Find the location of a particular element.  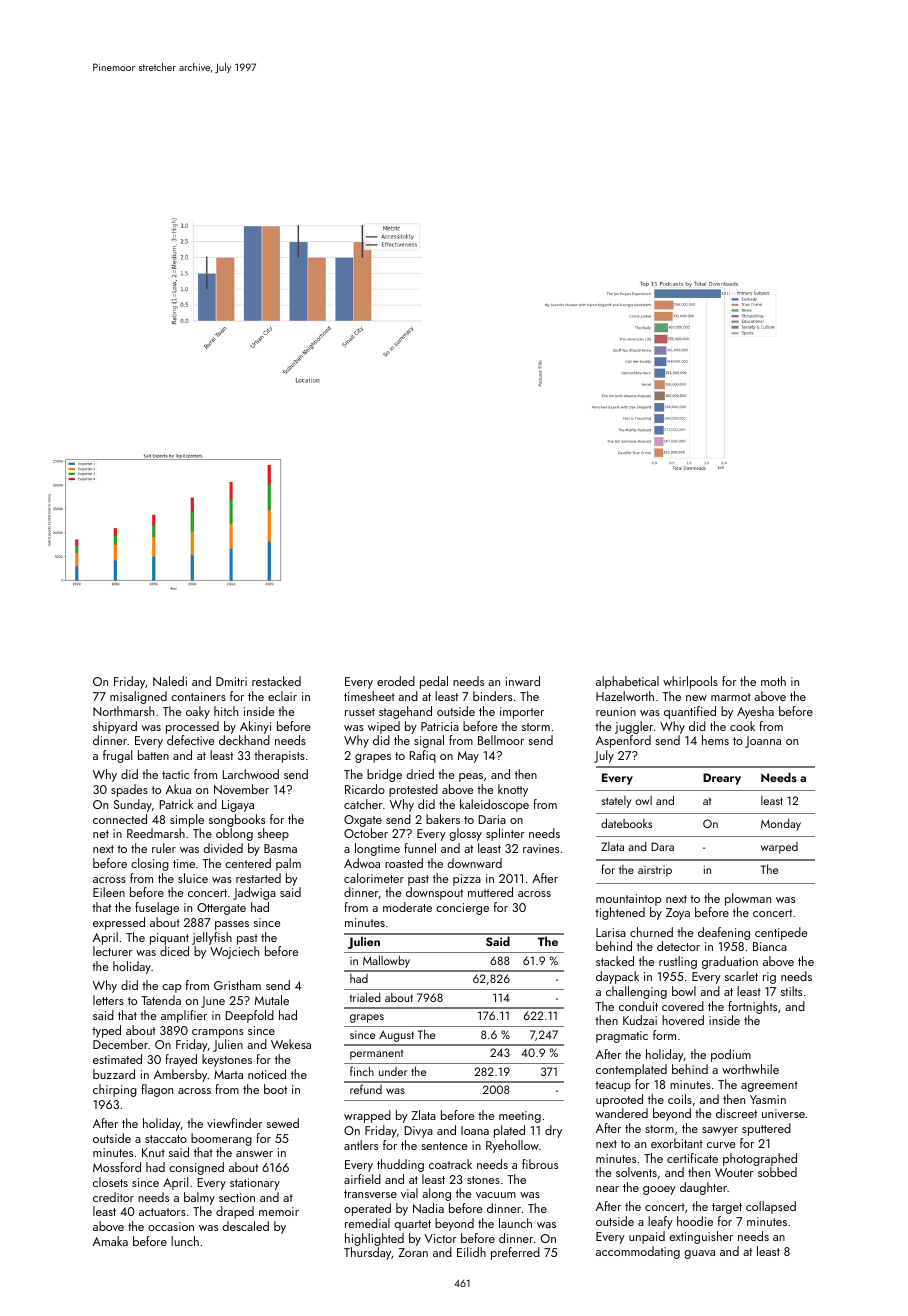

scarlet is located at coordinates (741, 976).
